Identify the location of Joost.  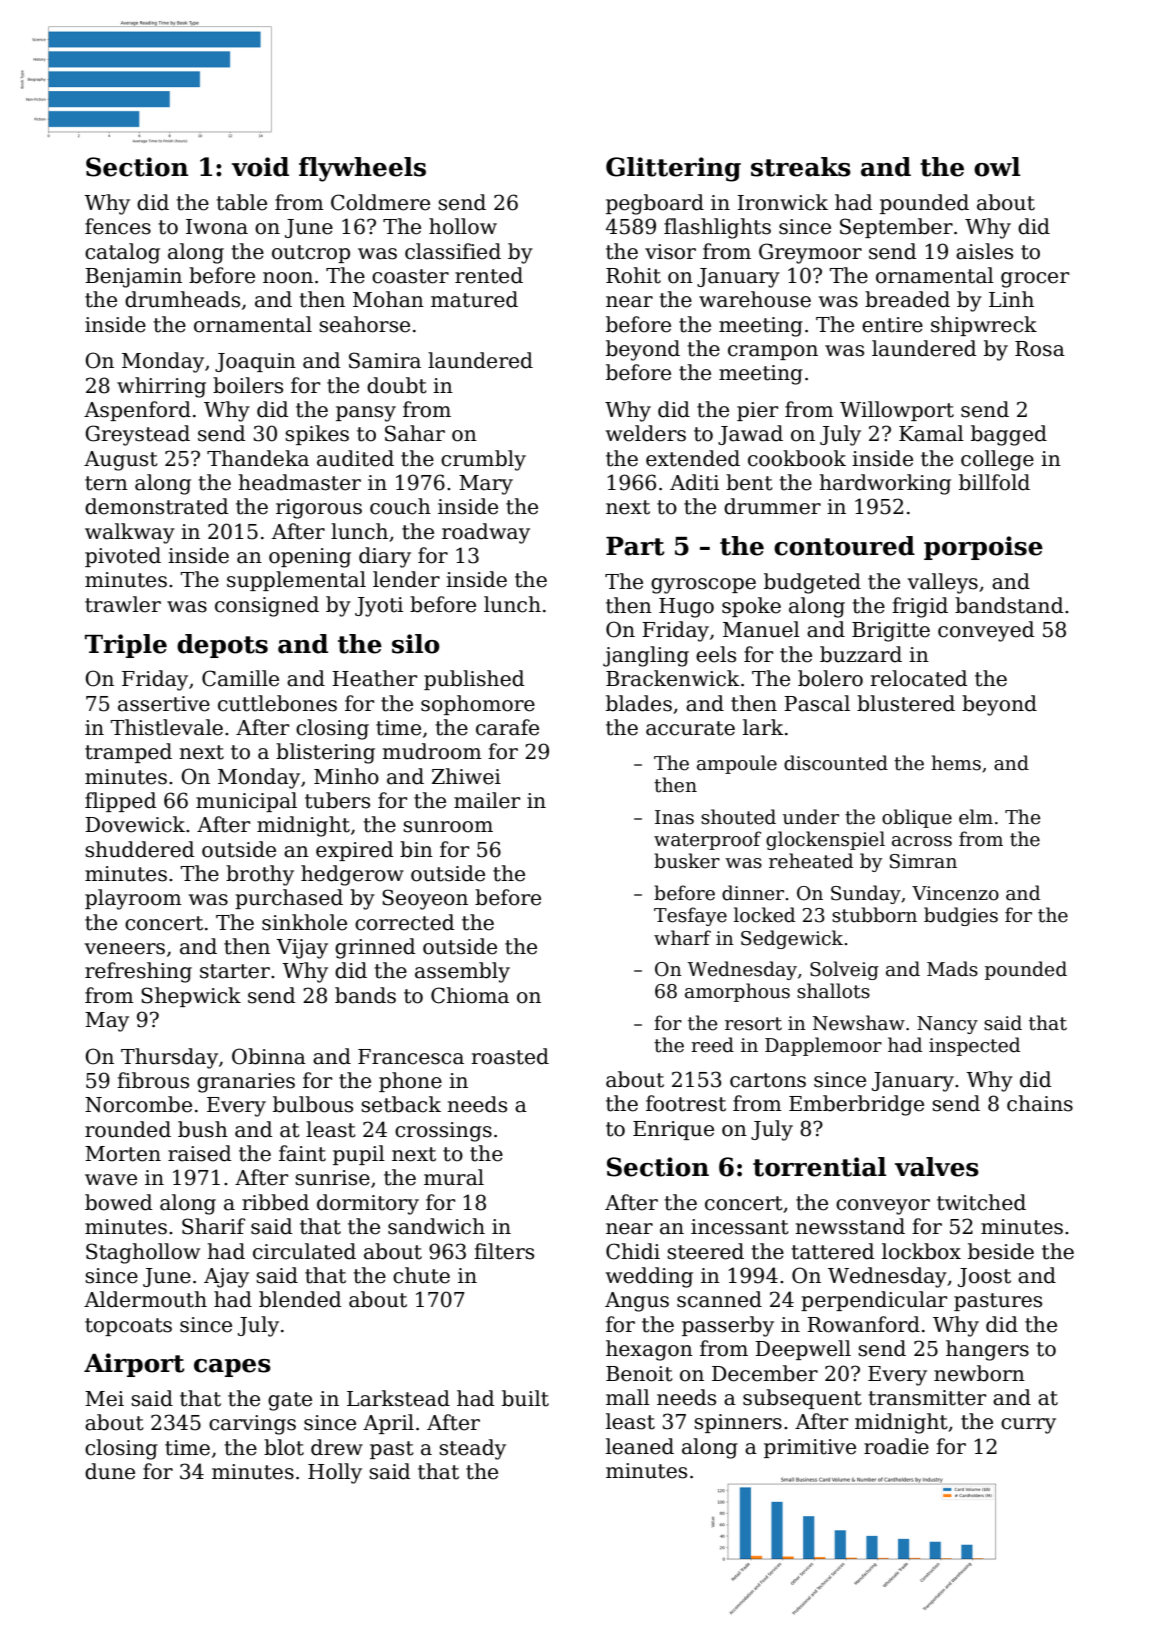
(984, 1277).
